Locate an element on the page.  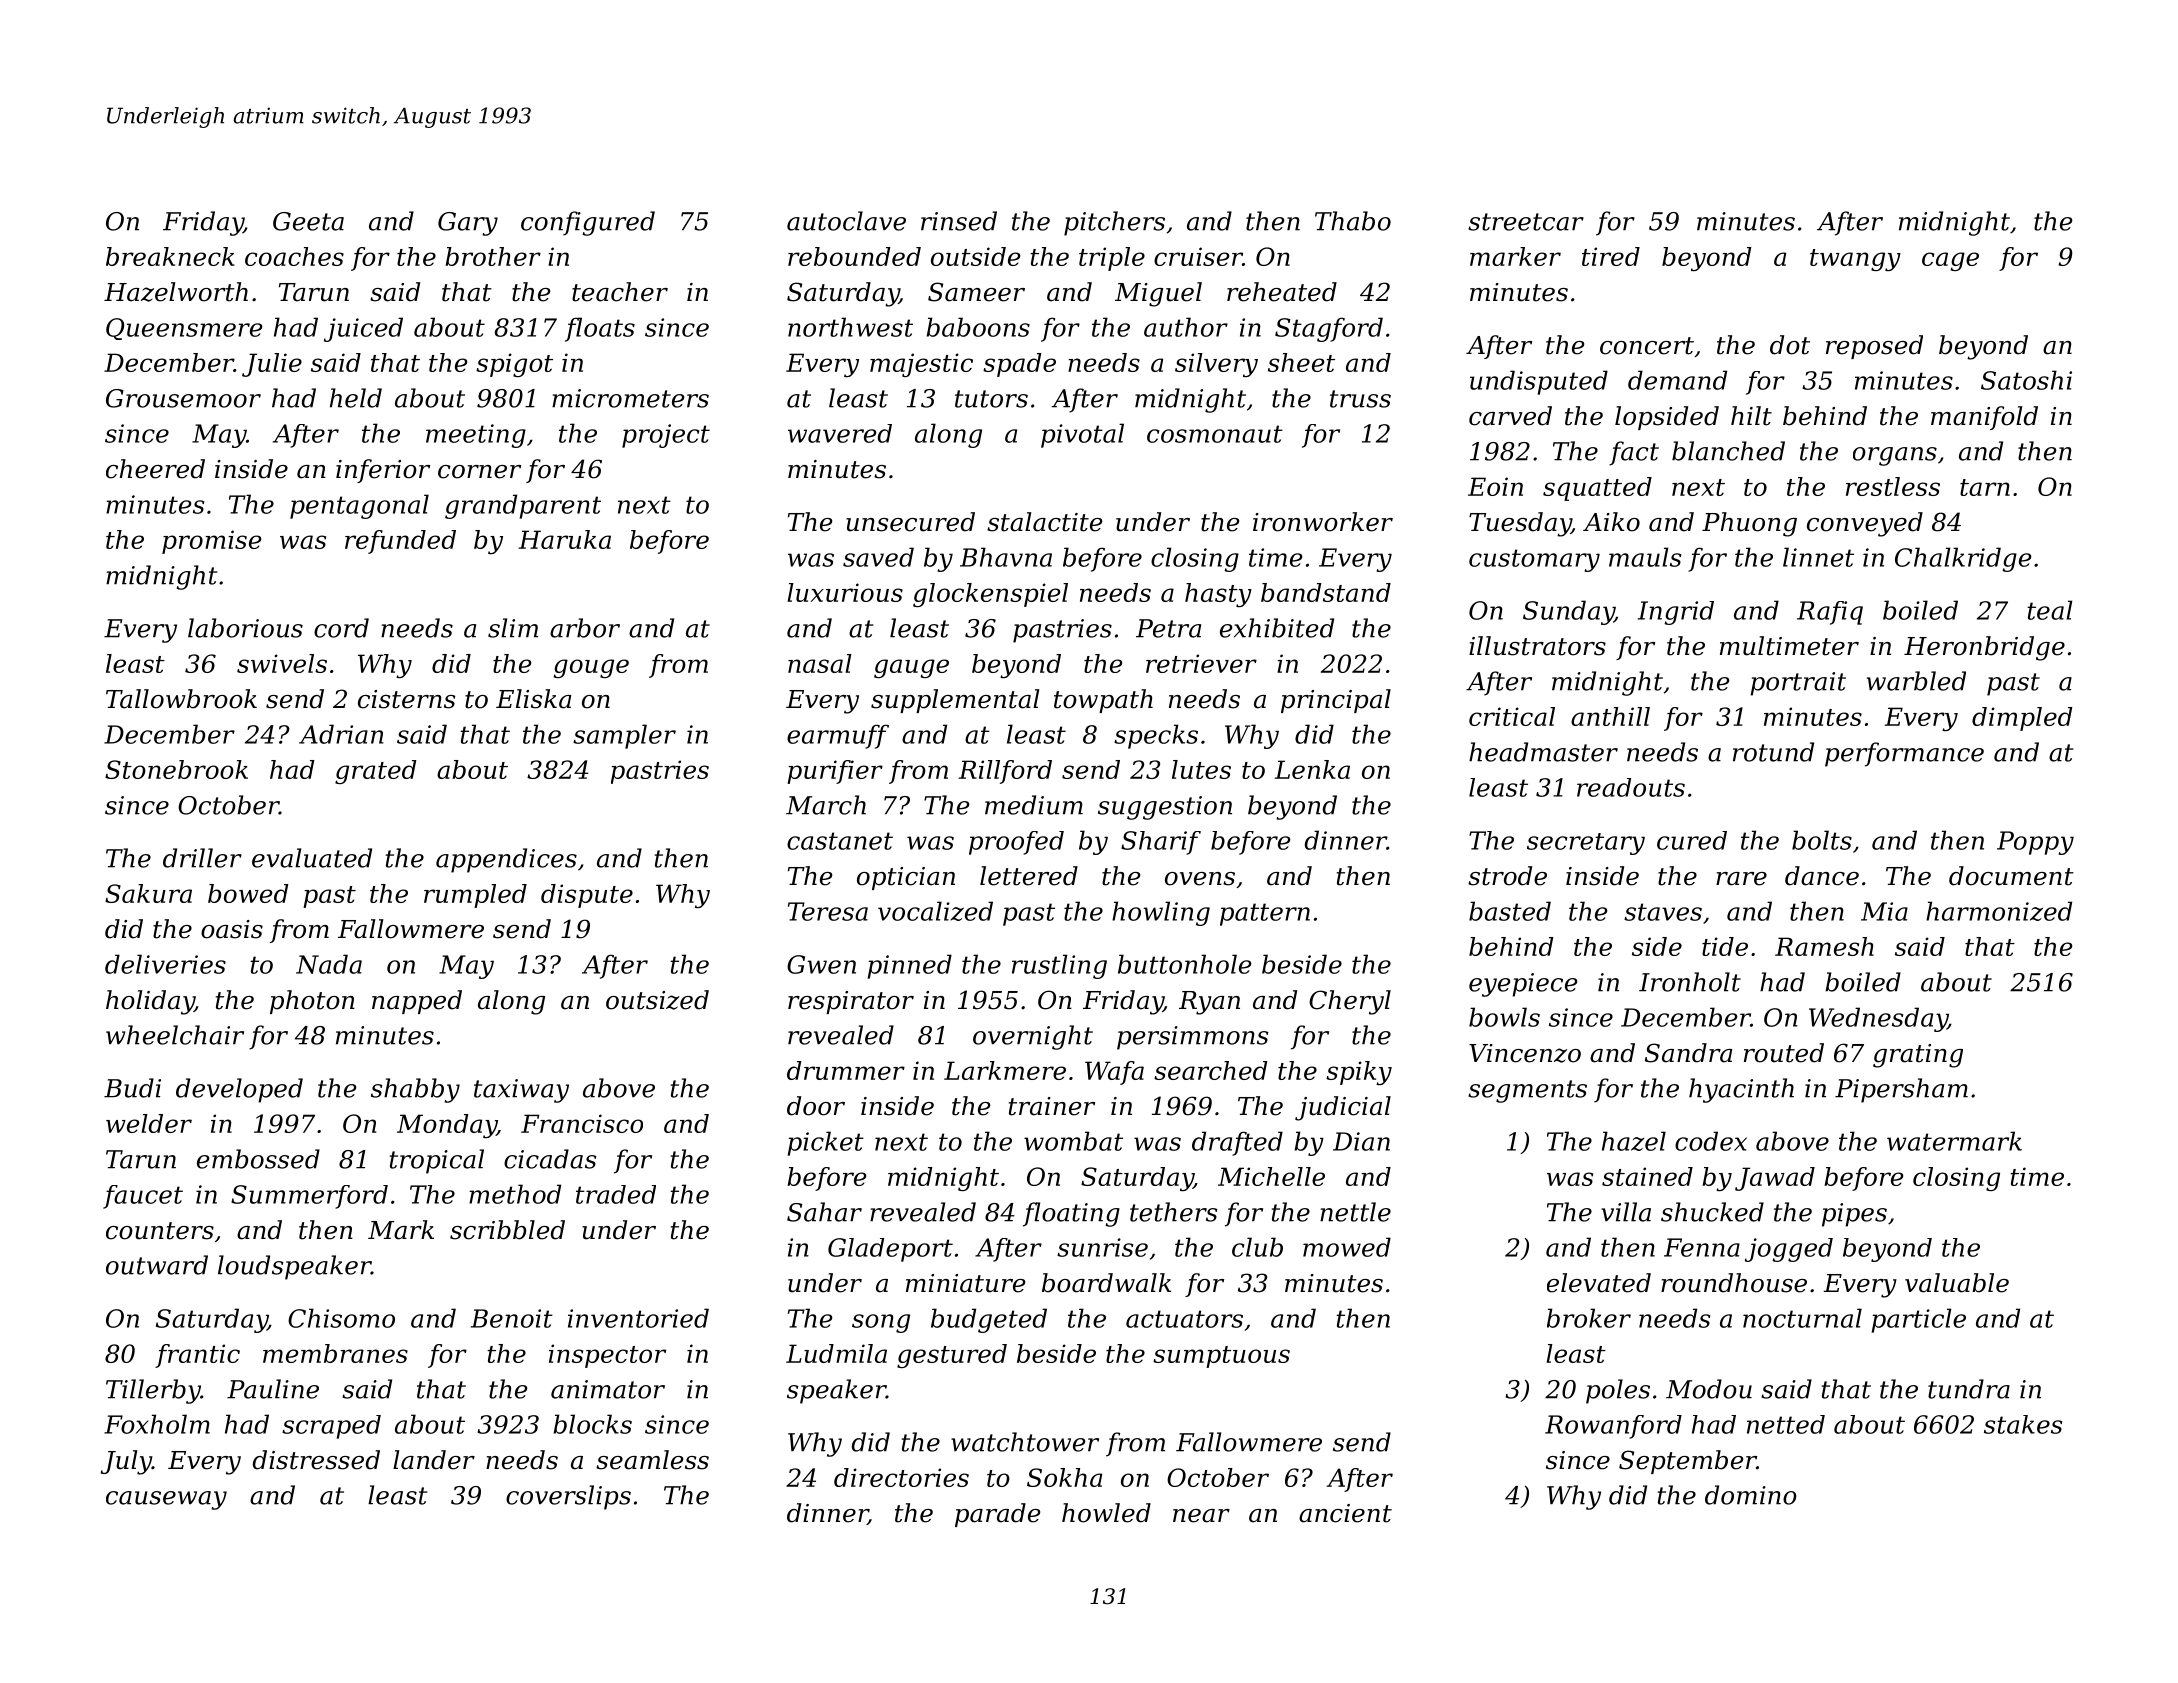
principal is located at coordinates (1336, 701).
